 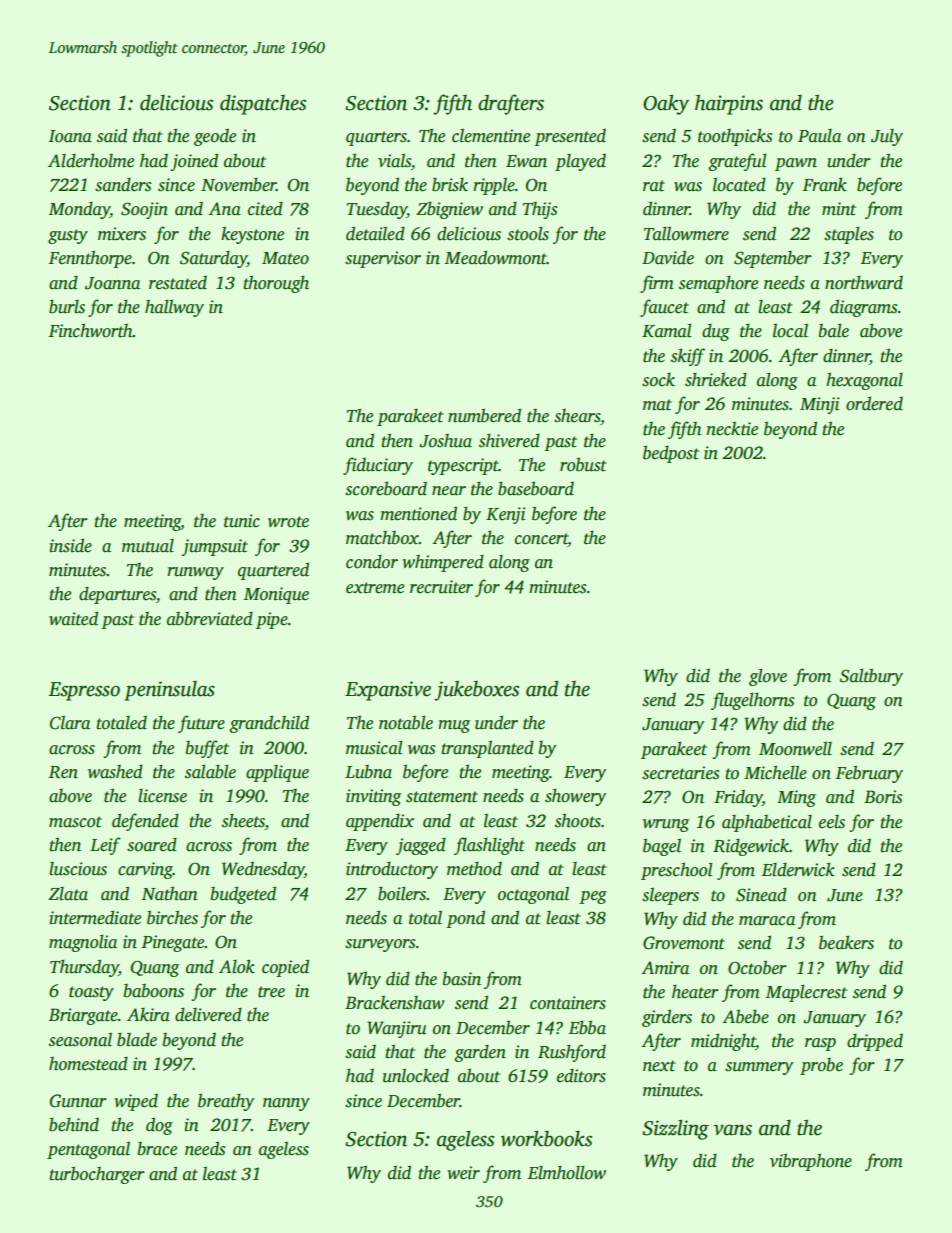 What do you see at coordinates (718, 284) in the screenshot?
I see `semaphore` at bounding box center [718, 284].
